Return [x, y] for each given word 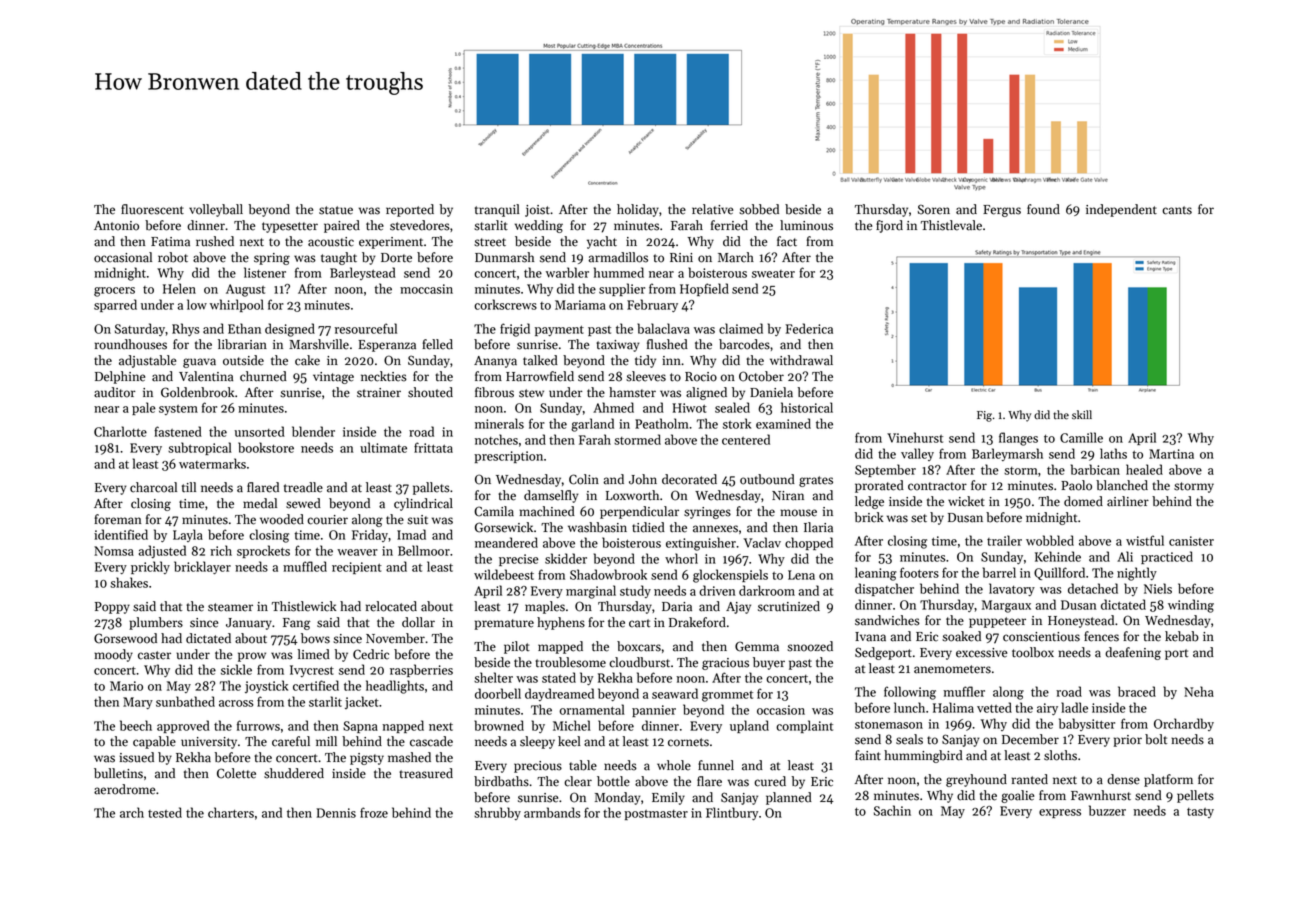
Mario [126, 686]
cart [639, 623]
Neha [1199, 691]
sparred [115, 305]
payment [559, 330]
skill [1082, 415]
